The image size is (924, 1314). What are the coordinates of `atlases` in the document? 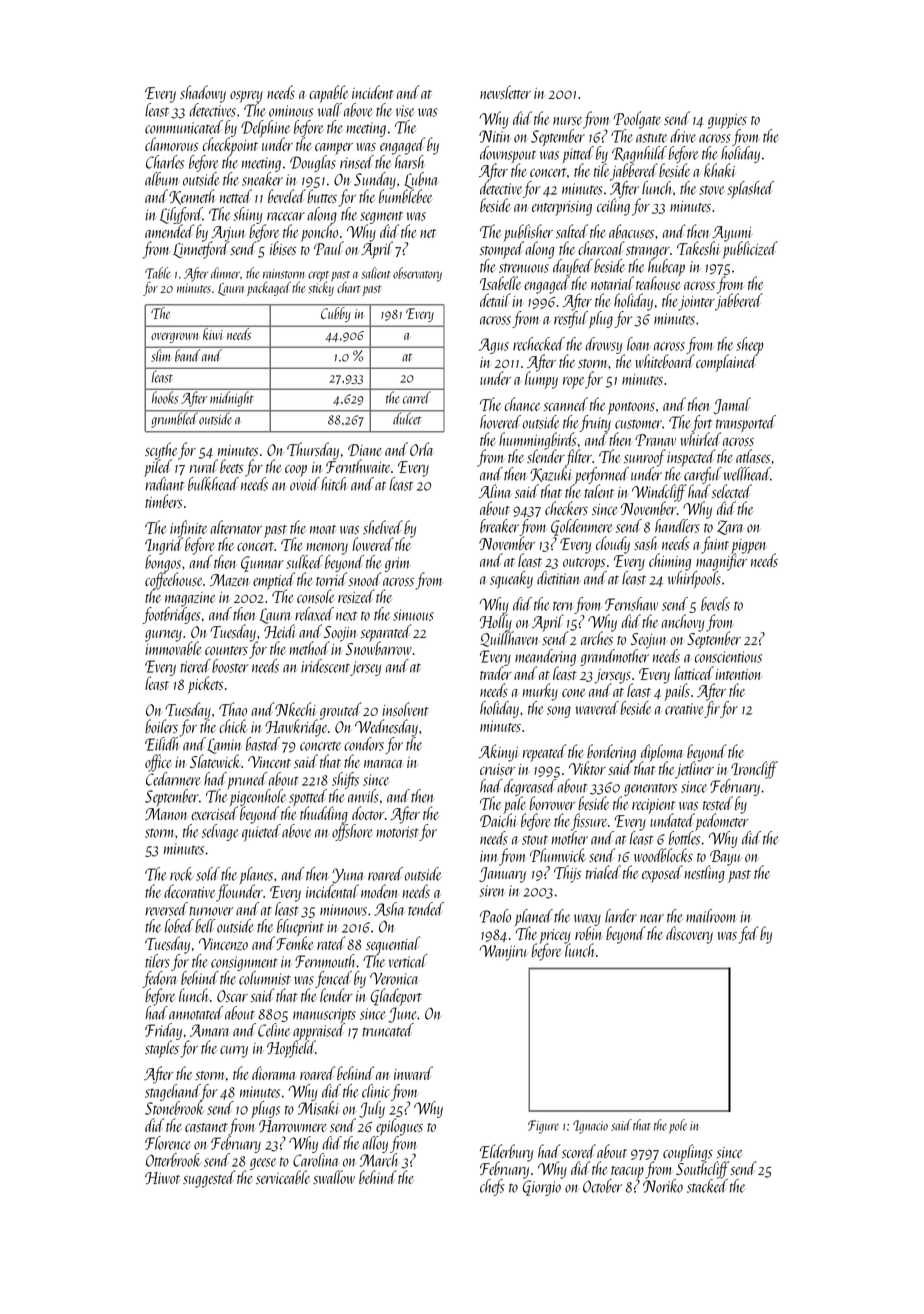 It's located at (753, 456).
